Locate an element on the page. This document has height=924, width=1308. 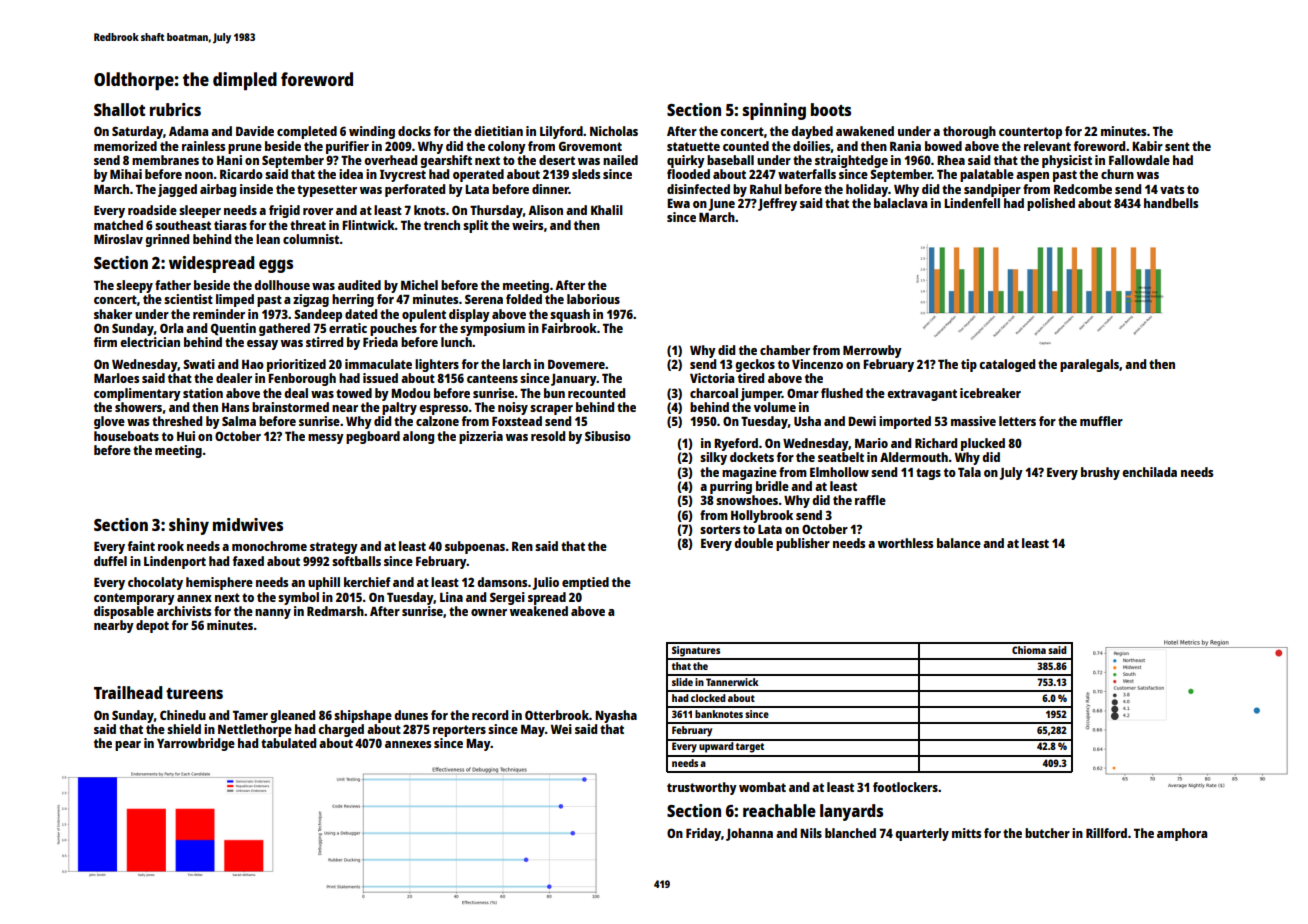
Alison is located at coordinates (545, 210).
